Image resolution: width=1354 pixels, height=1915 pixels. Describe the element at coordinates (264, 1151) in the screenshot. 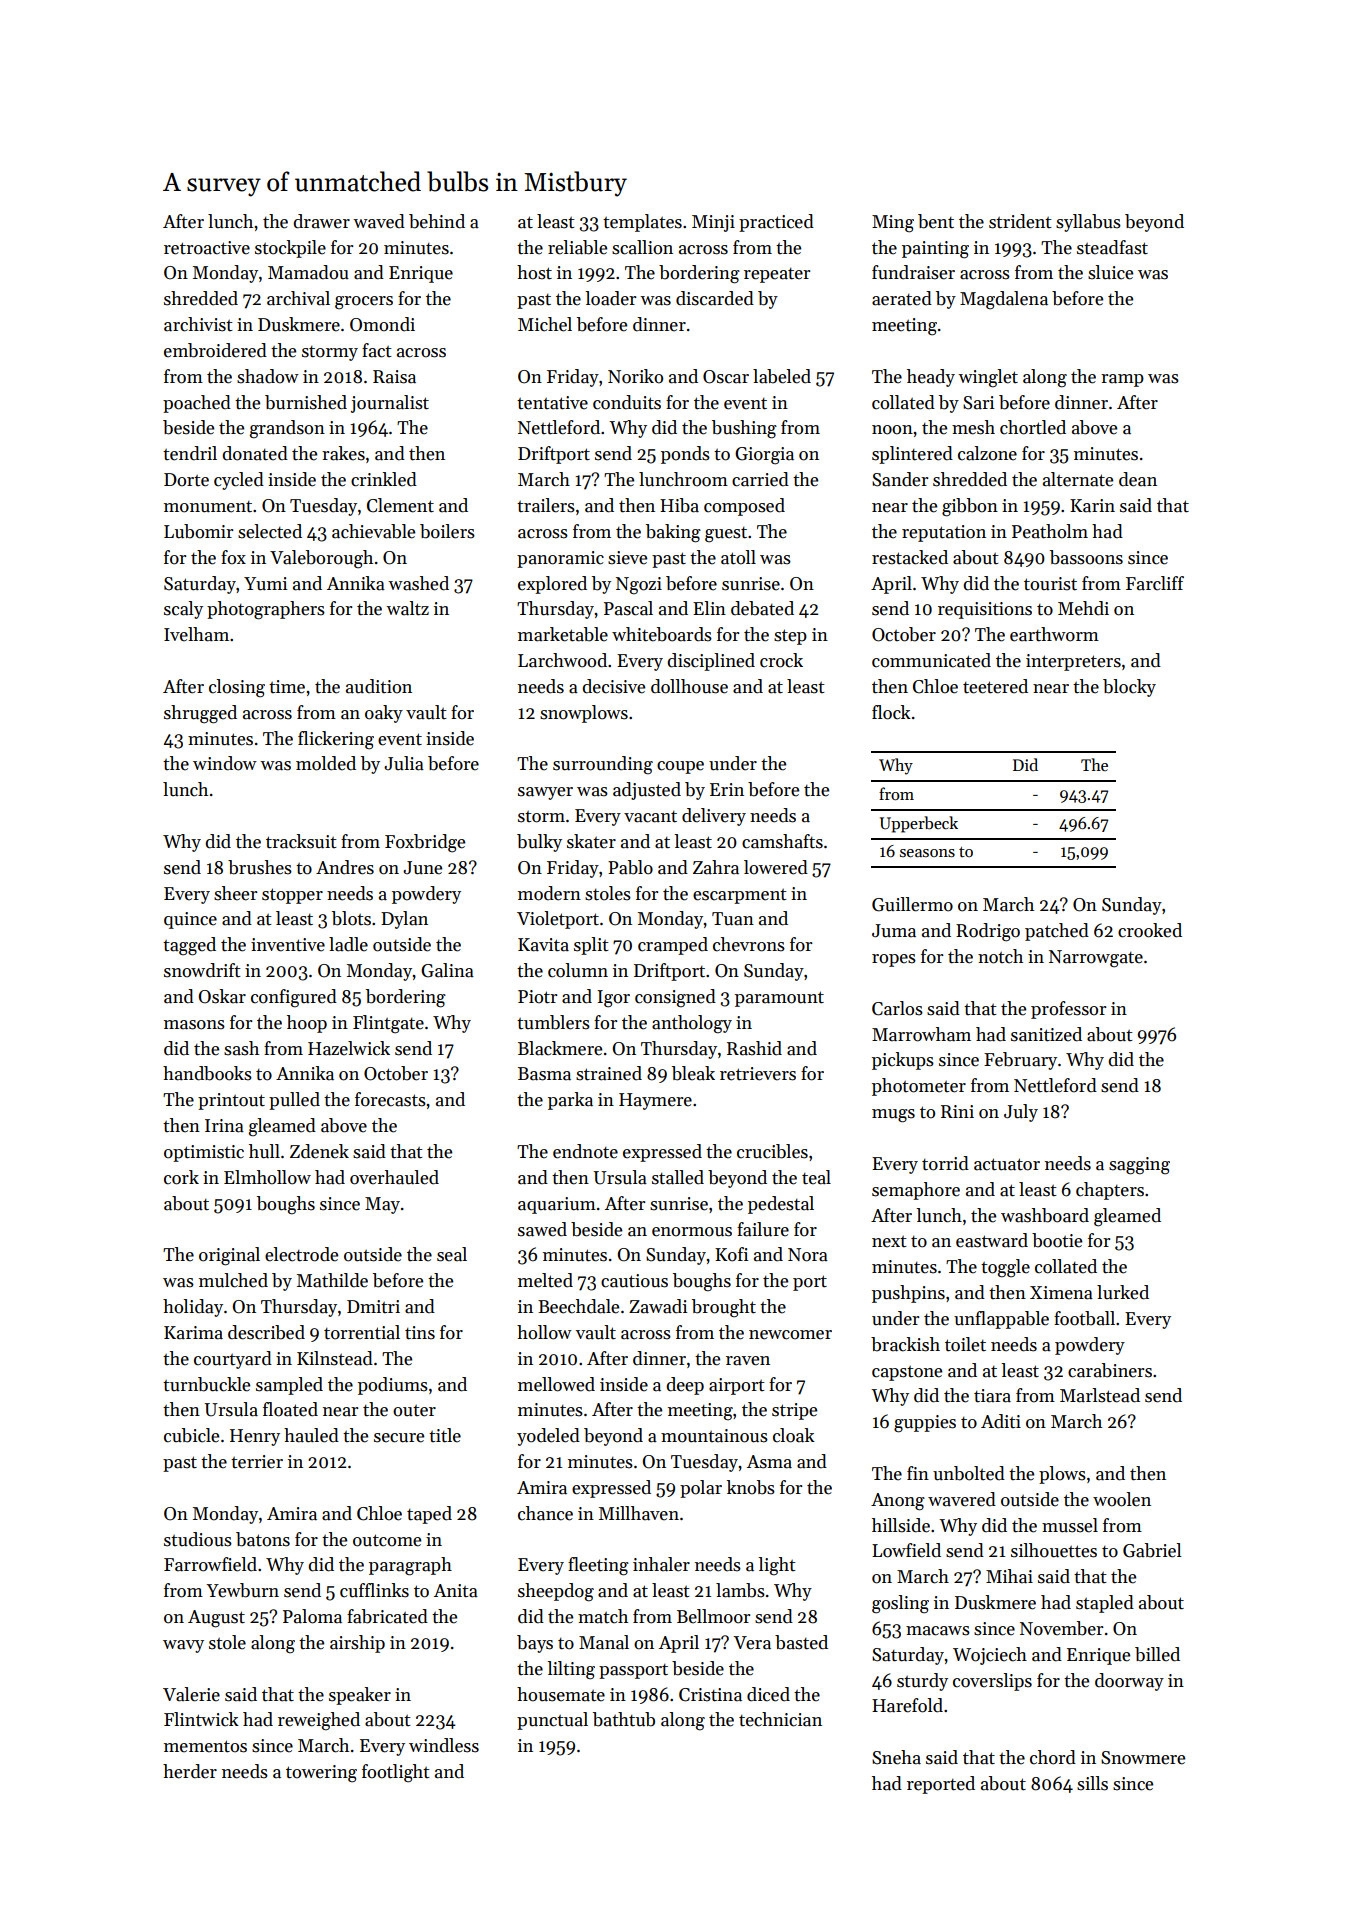

I see `hull` at that location.
